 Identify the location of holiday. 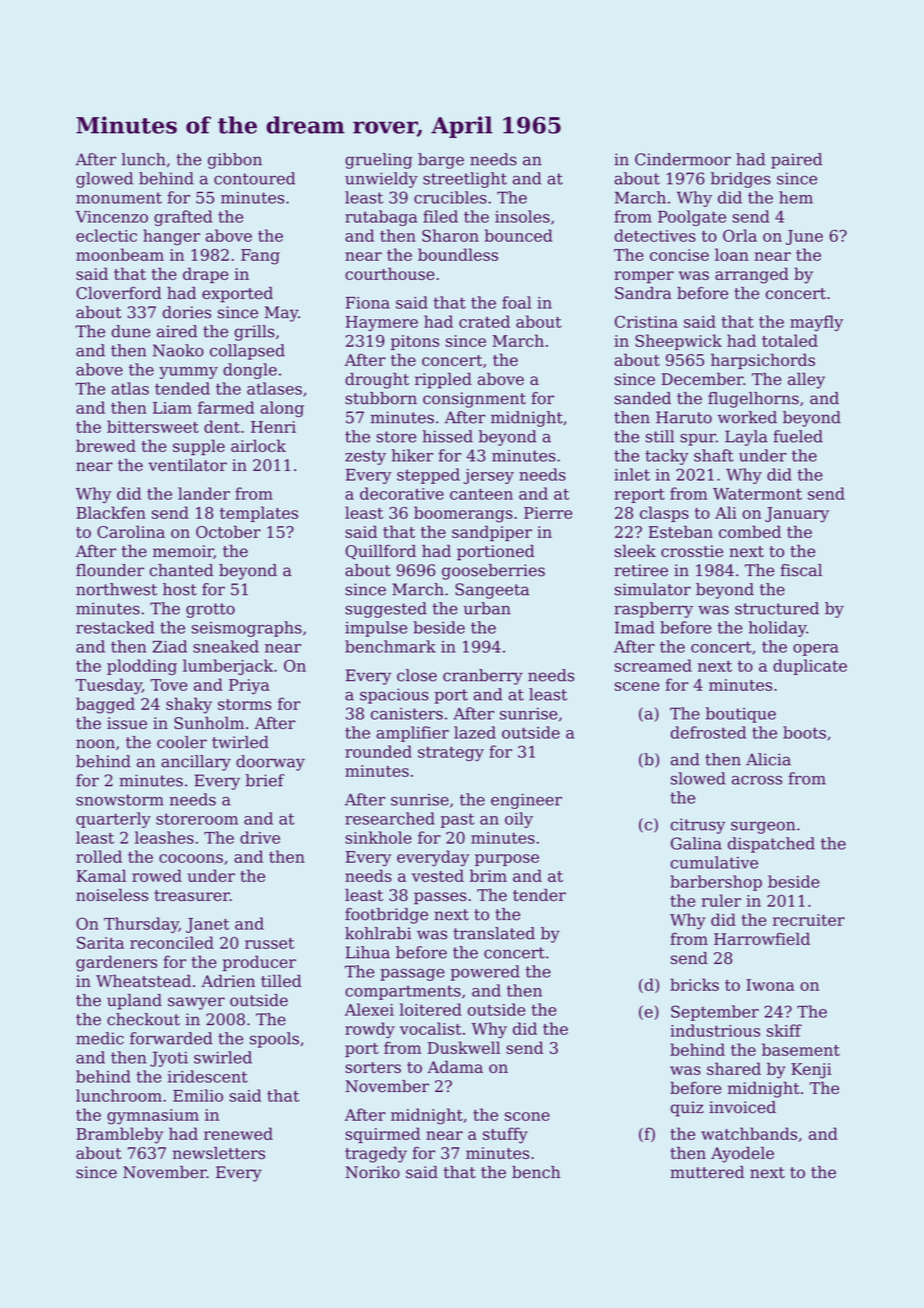
(777, 629).
